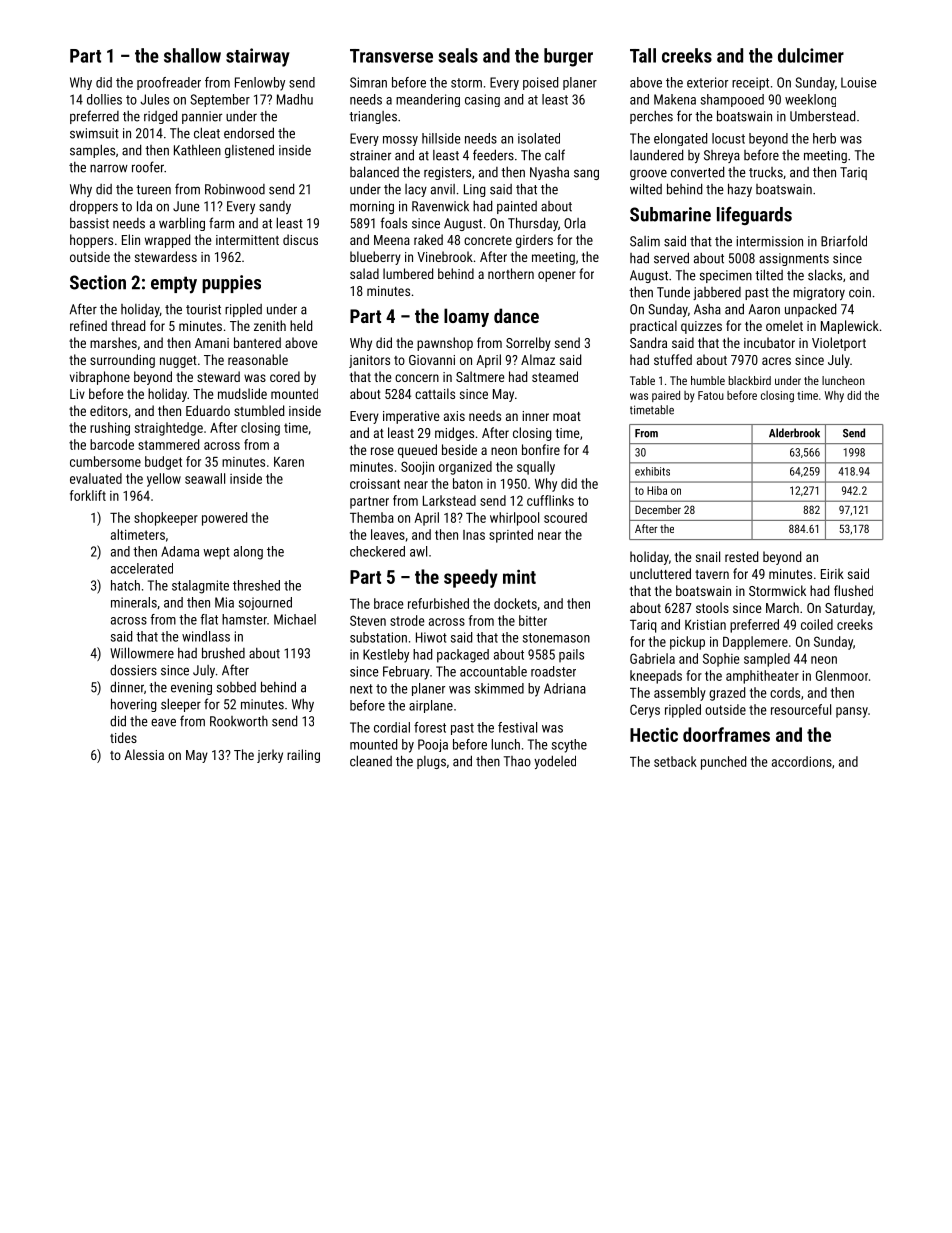  What do you see at coordinates (769, 241) in the image?
I see `intermission` at bounding box center [769, 241].
